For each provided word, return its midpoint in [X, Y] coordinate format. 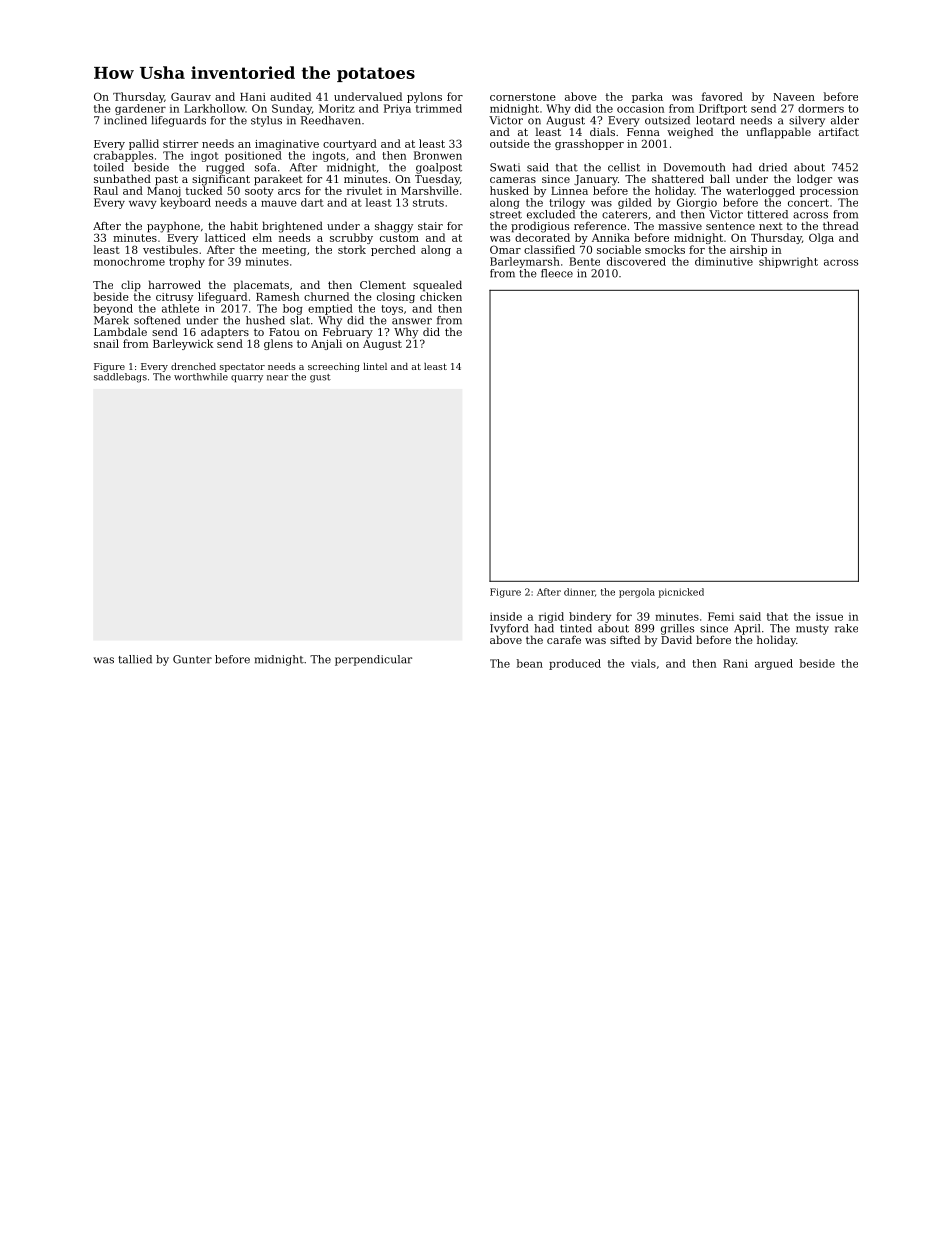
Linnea [569, 191]
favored [722, 96]
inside [506, 616]
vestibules [170, 249]
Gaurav [191, 96]
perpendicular [373, 660]
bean [529, 663]
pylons [424, 97]
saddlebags [120, 378]
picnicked [681, 593]
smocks [665, 249]
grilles [677, 629]
